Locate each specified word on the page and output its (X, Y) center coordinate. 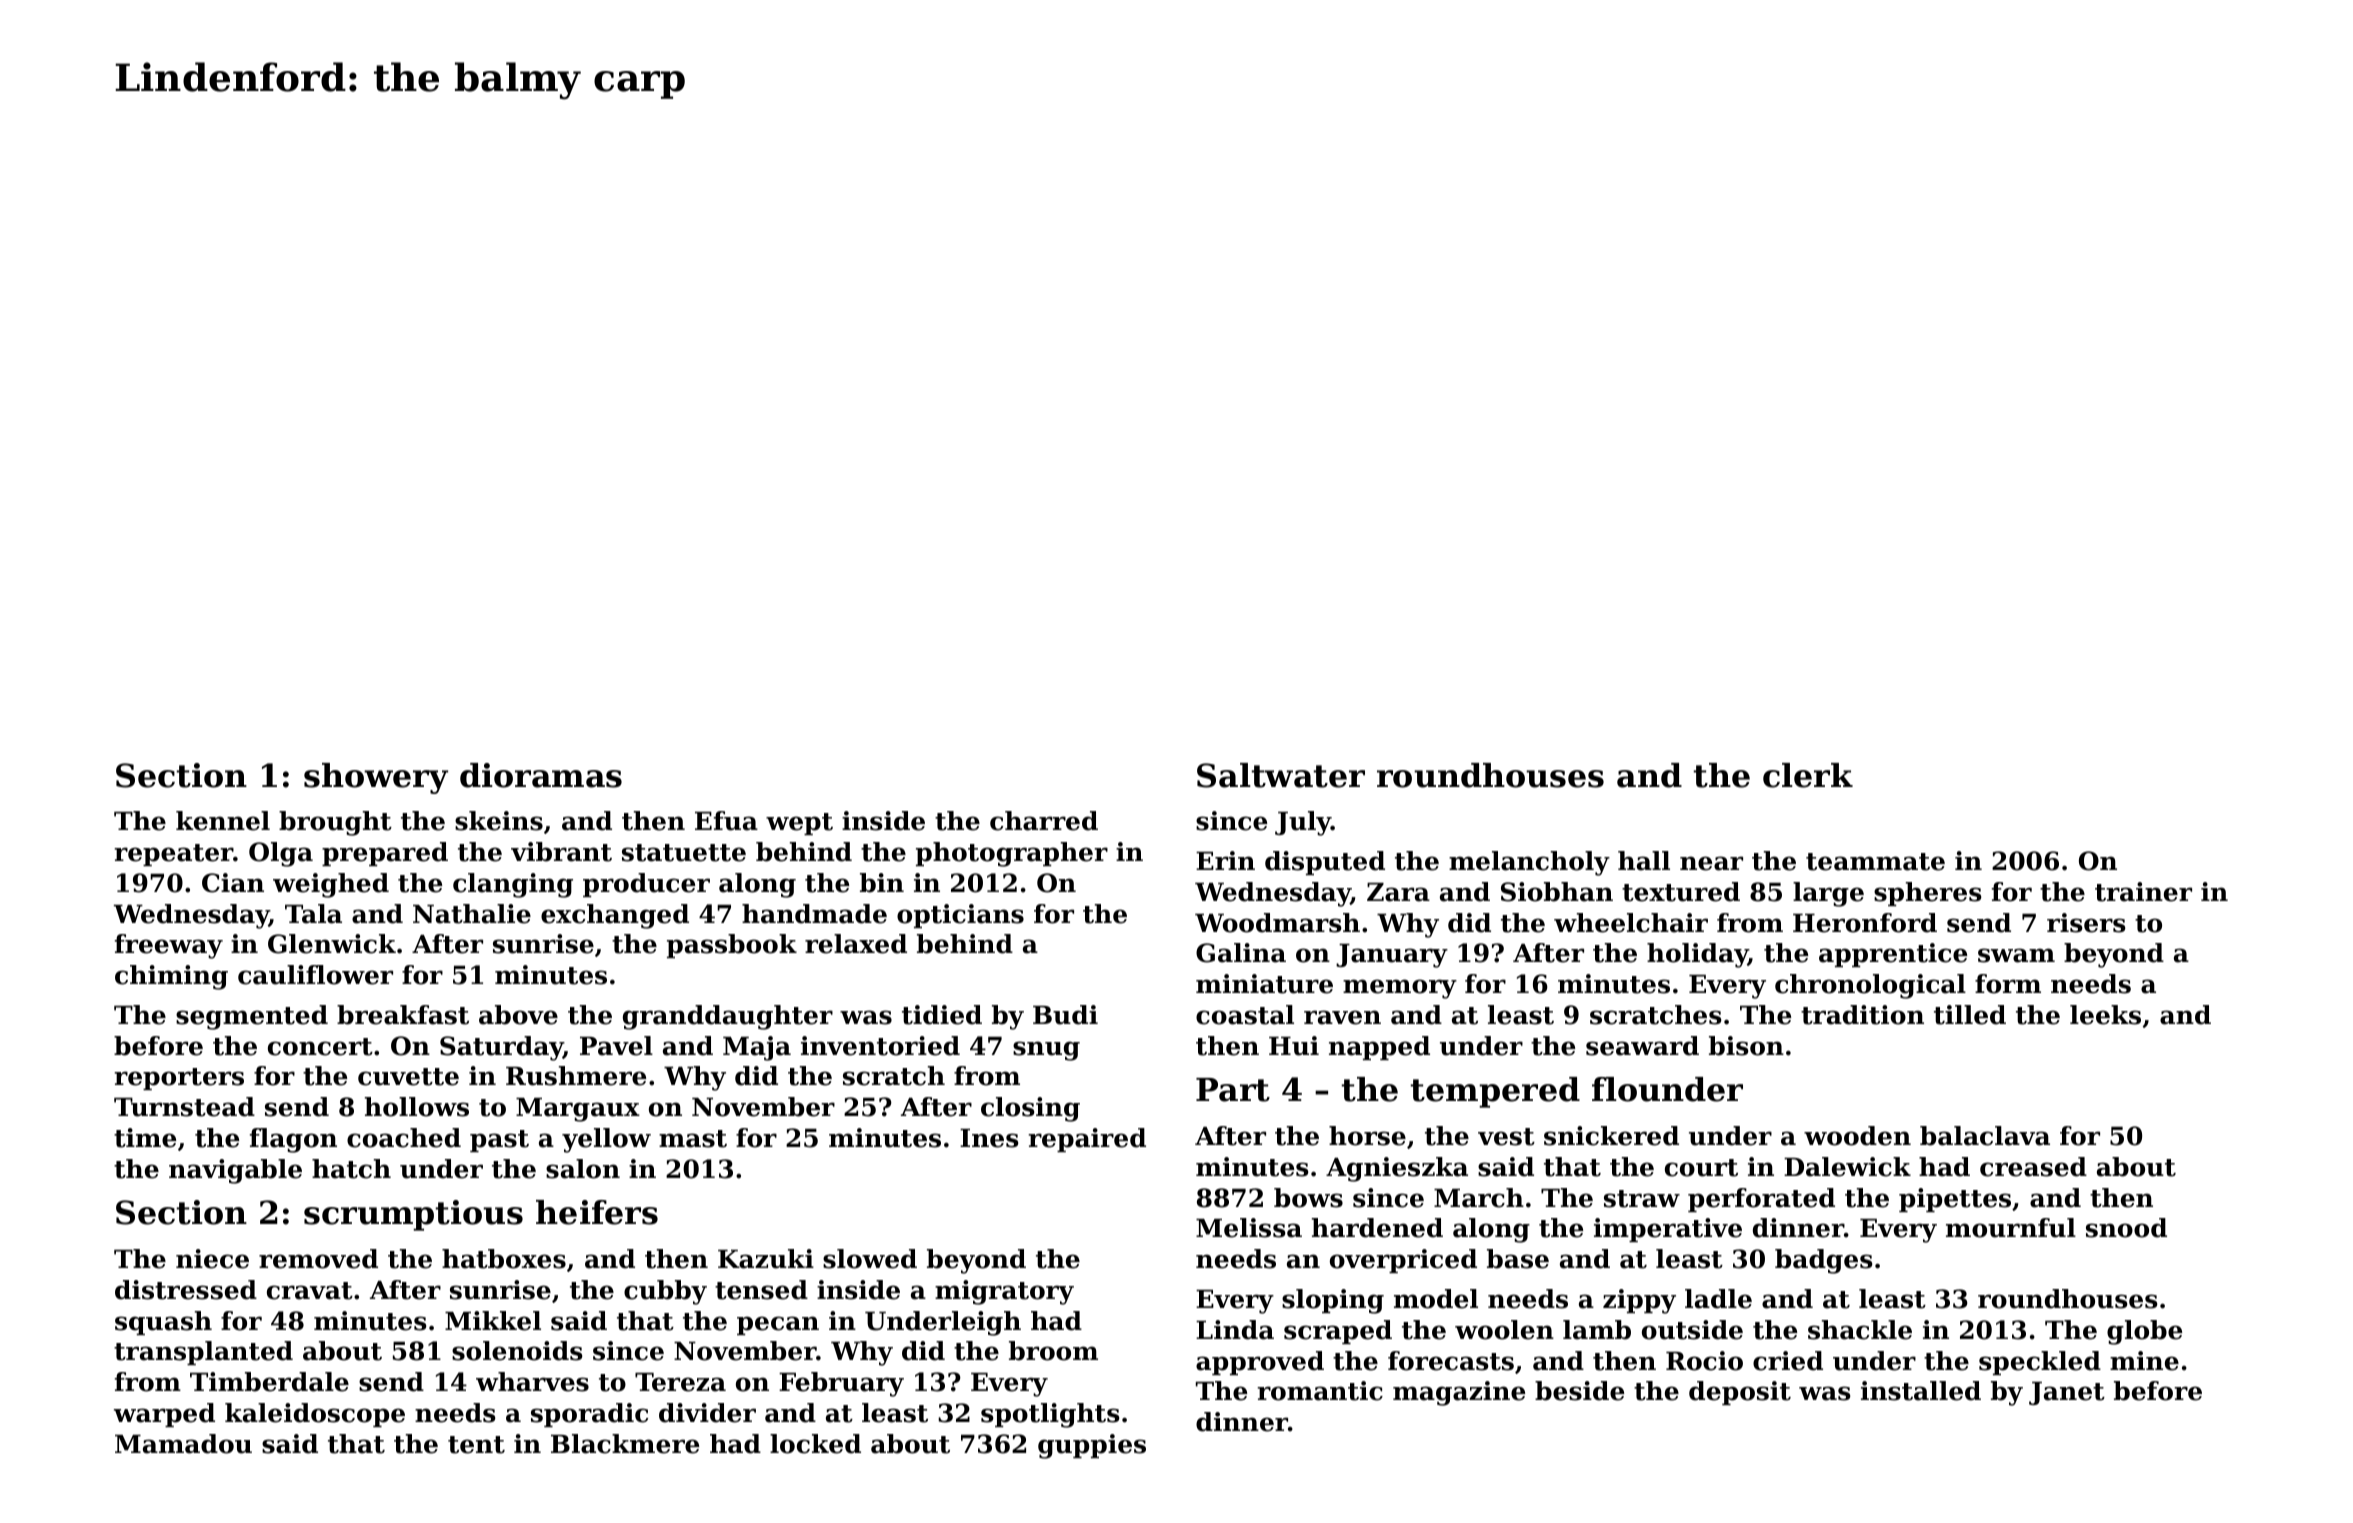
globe (2144, 1332)
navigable (235, 1171)
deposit (1740, 1393)
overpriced (1403, 1261)
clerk (1808, 775)
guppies (1092, 1446)
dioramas (541, 775)
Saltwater (1281, 775)
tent (476, 1445)
